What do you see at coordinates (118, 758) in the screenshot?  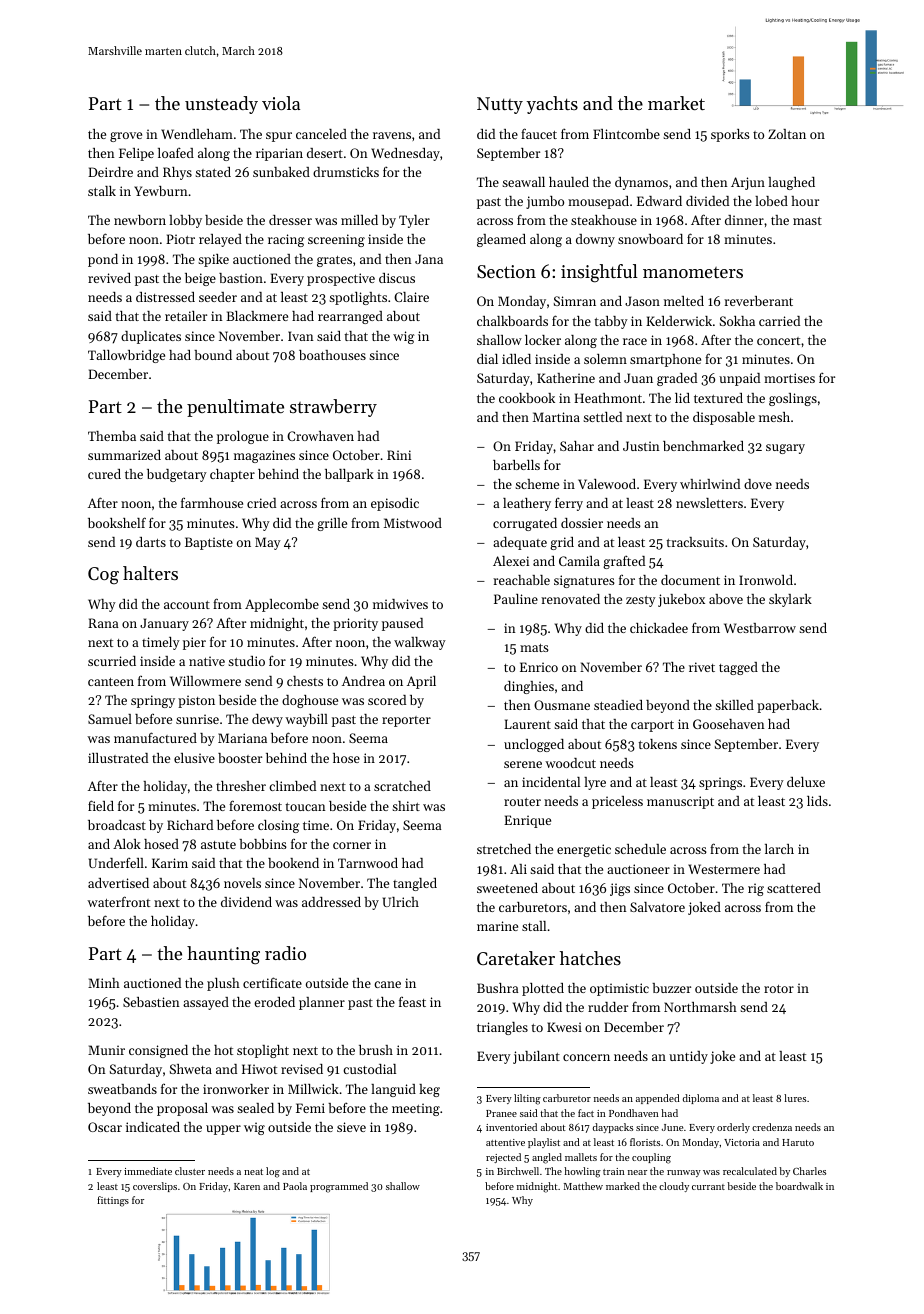 I see `illustrated` at bounding box center [118, 758].
